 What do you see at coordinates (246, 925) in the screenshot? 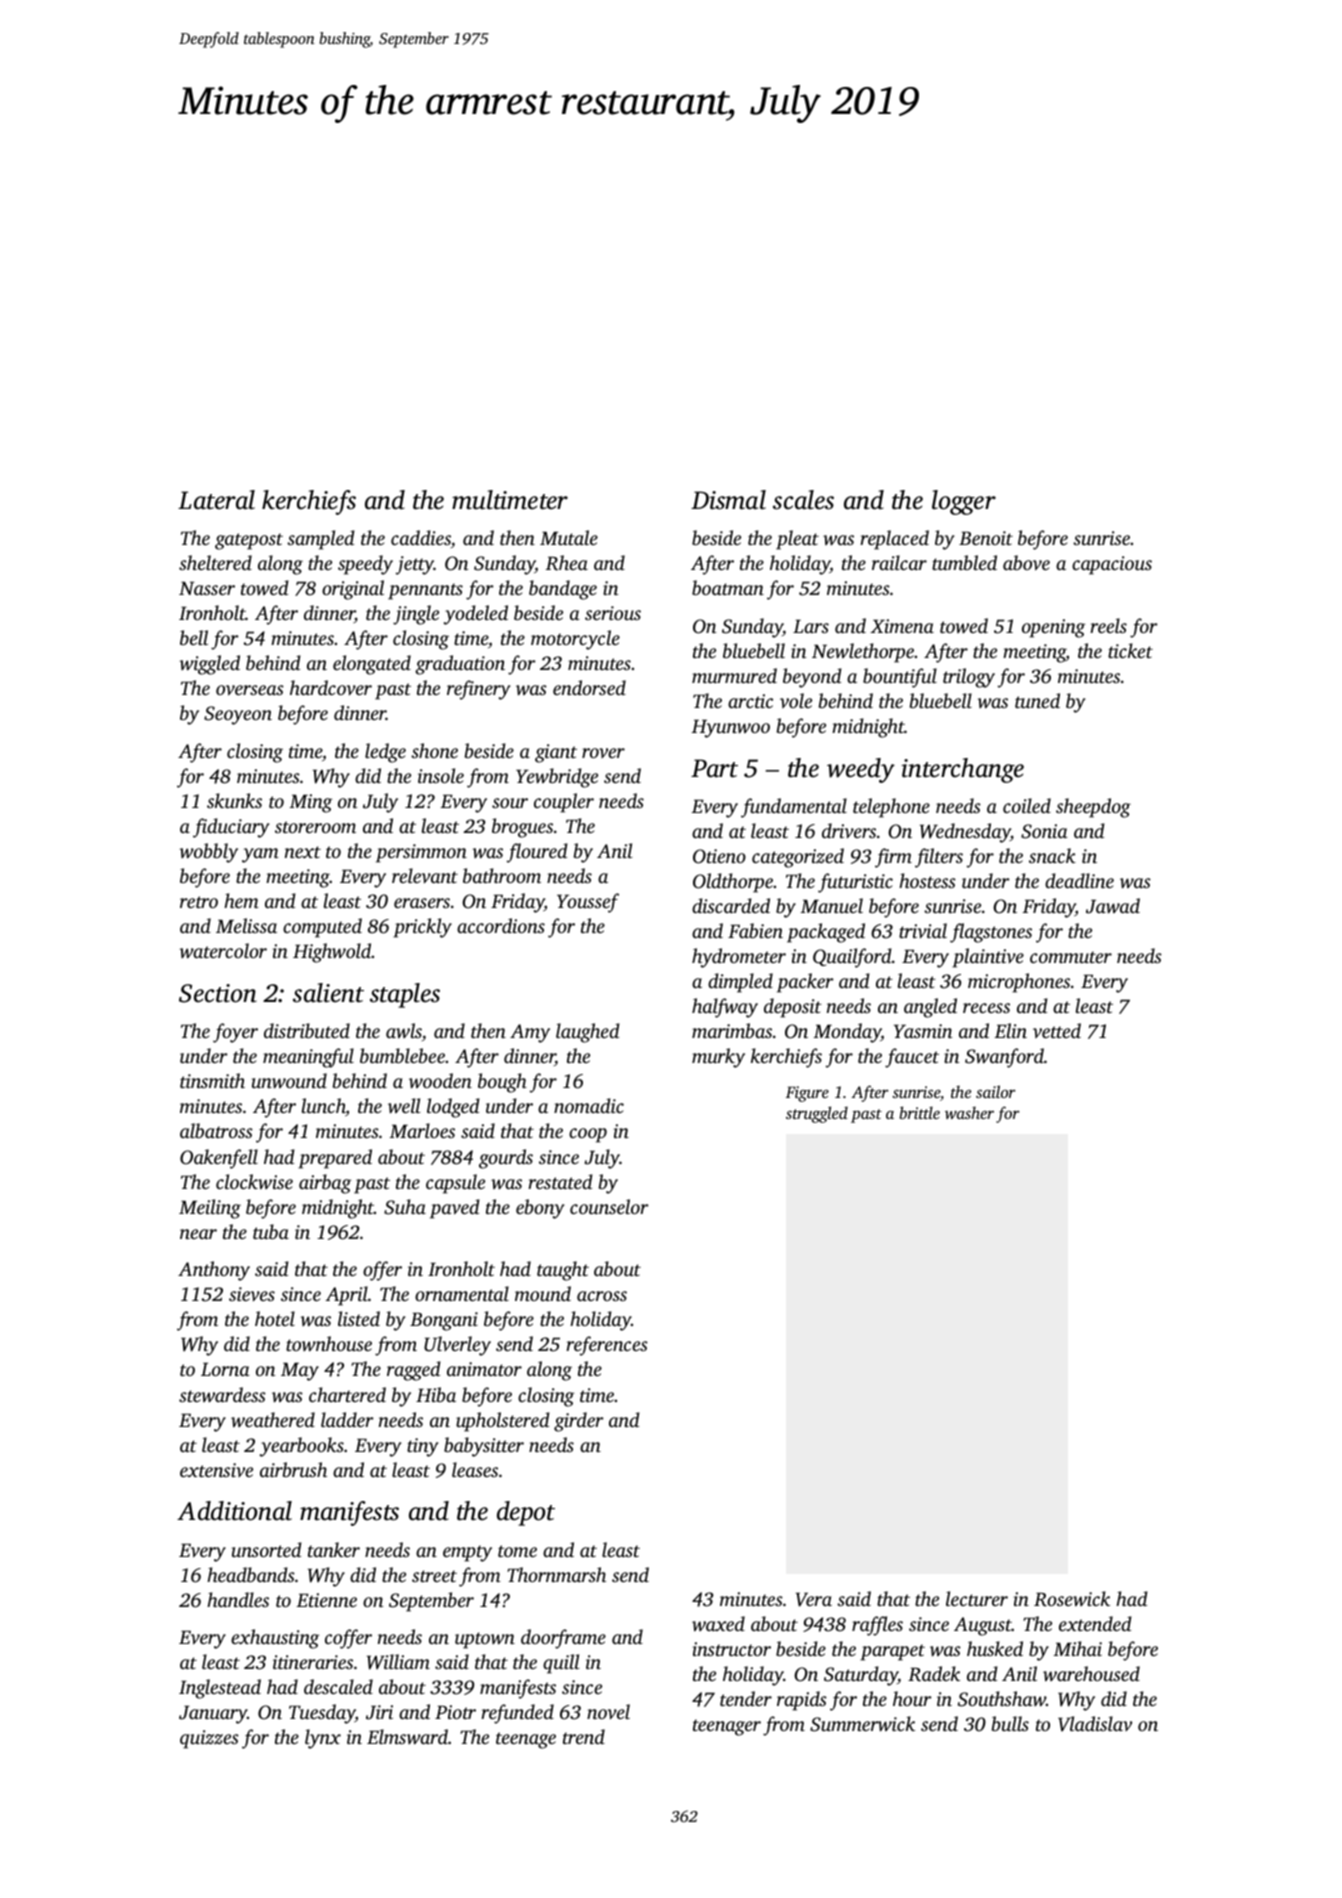
I see `Melissa` at bounding box center [246, 925].
